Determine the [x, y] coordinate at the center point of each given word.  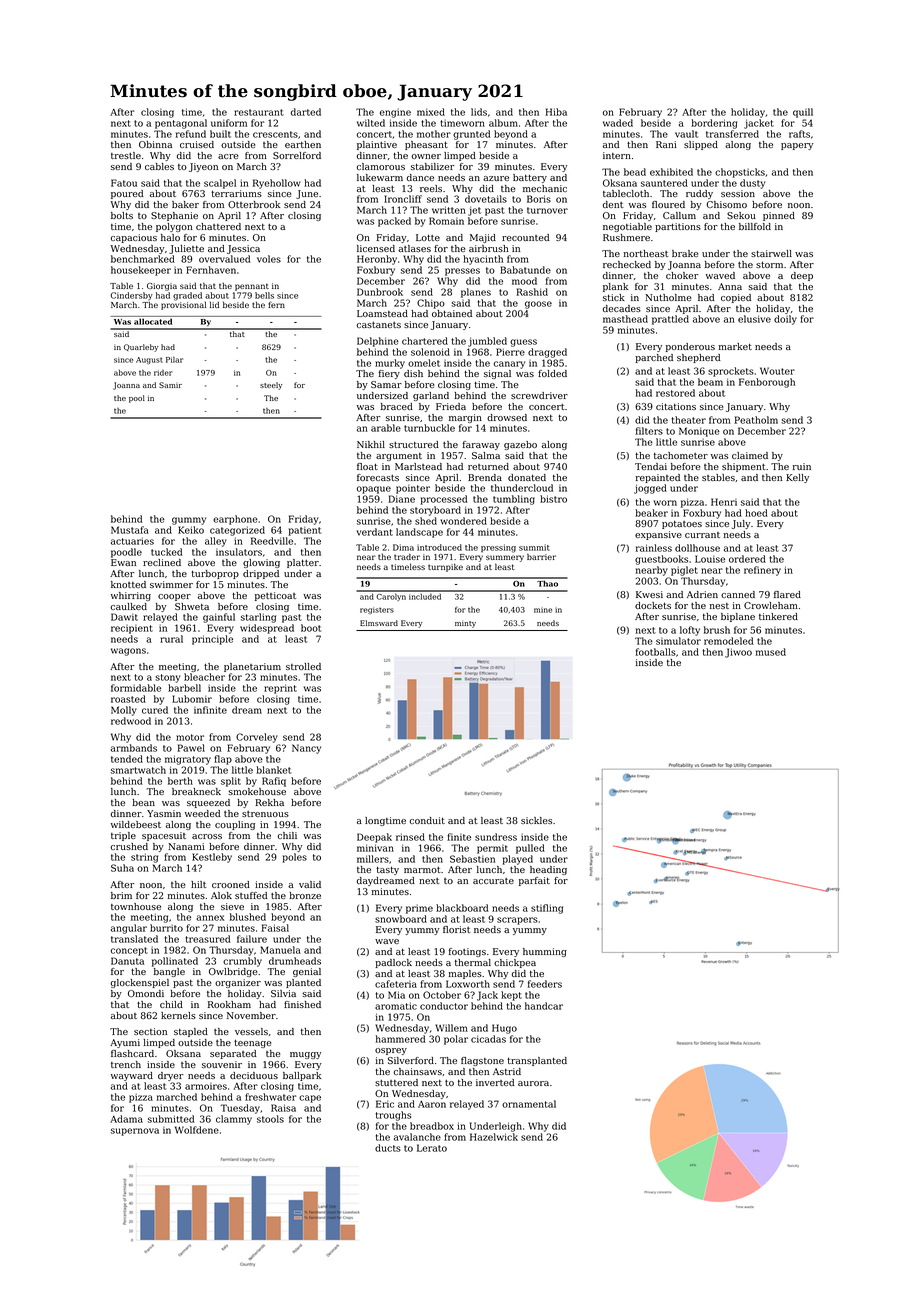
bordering [714, 124]
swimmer [171, 584]
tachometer [681, 455]
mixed [431, 112]
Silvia [283, 993]
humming [545, 952]
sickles [536, 820]
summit [534, 547]
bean [143, 802]
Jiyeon [203, 167]
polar [456, 1040]
